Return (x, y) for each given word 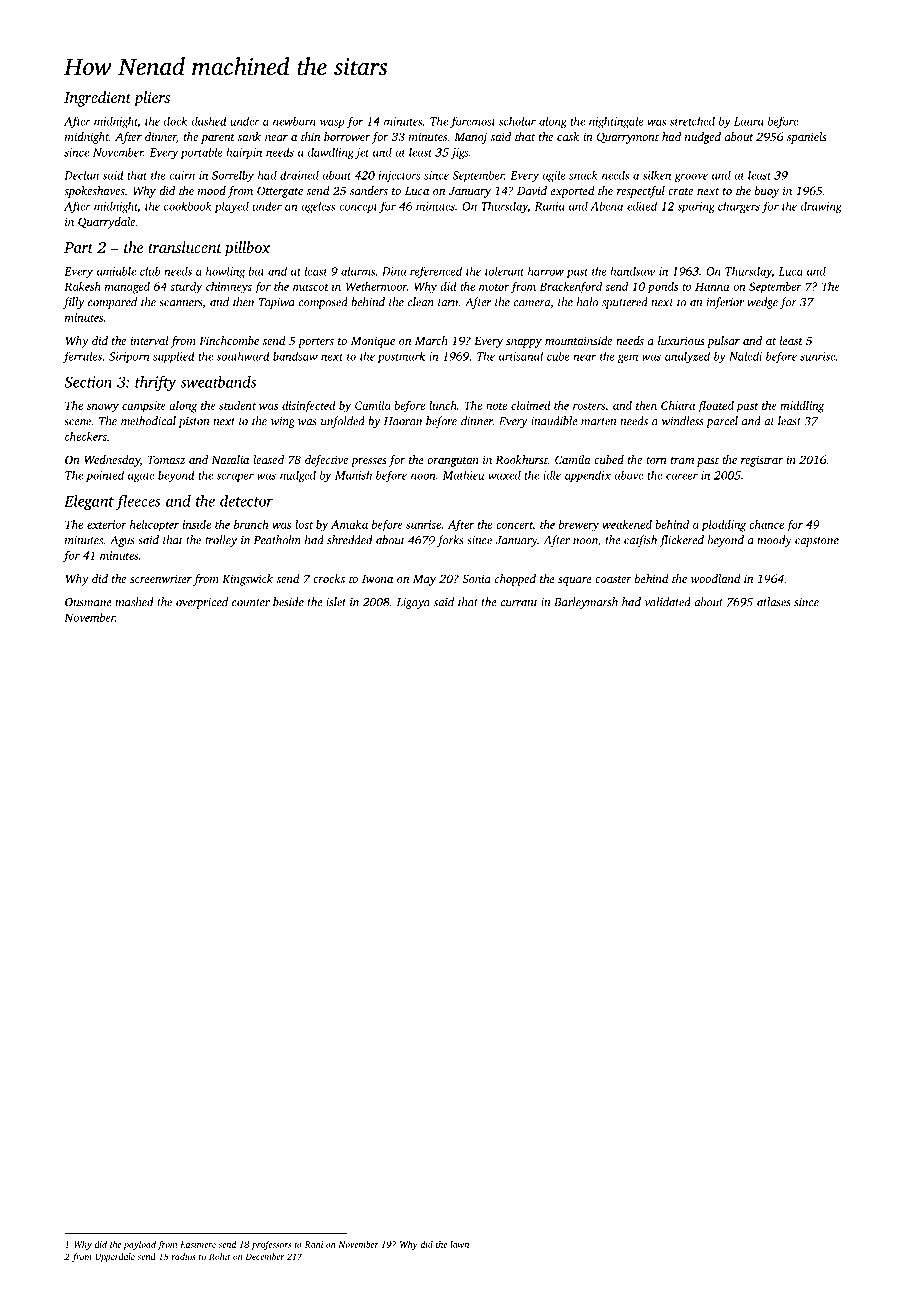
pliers (152, 99)
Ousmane (88, 602)
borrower (347, 136)
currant (519, 603)
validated (668, 602)
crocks (329, 578)
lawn (459, 1244)
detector (246, 501)
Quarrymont (628, 138)
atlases (773, 602)
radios (184, 1256)
